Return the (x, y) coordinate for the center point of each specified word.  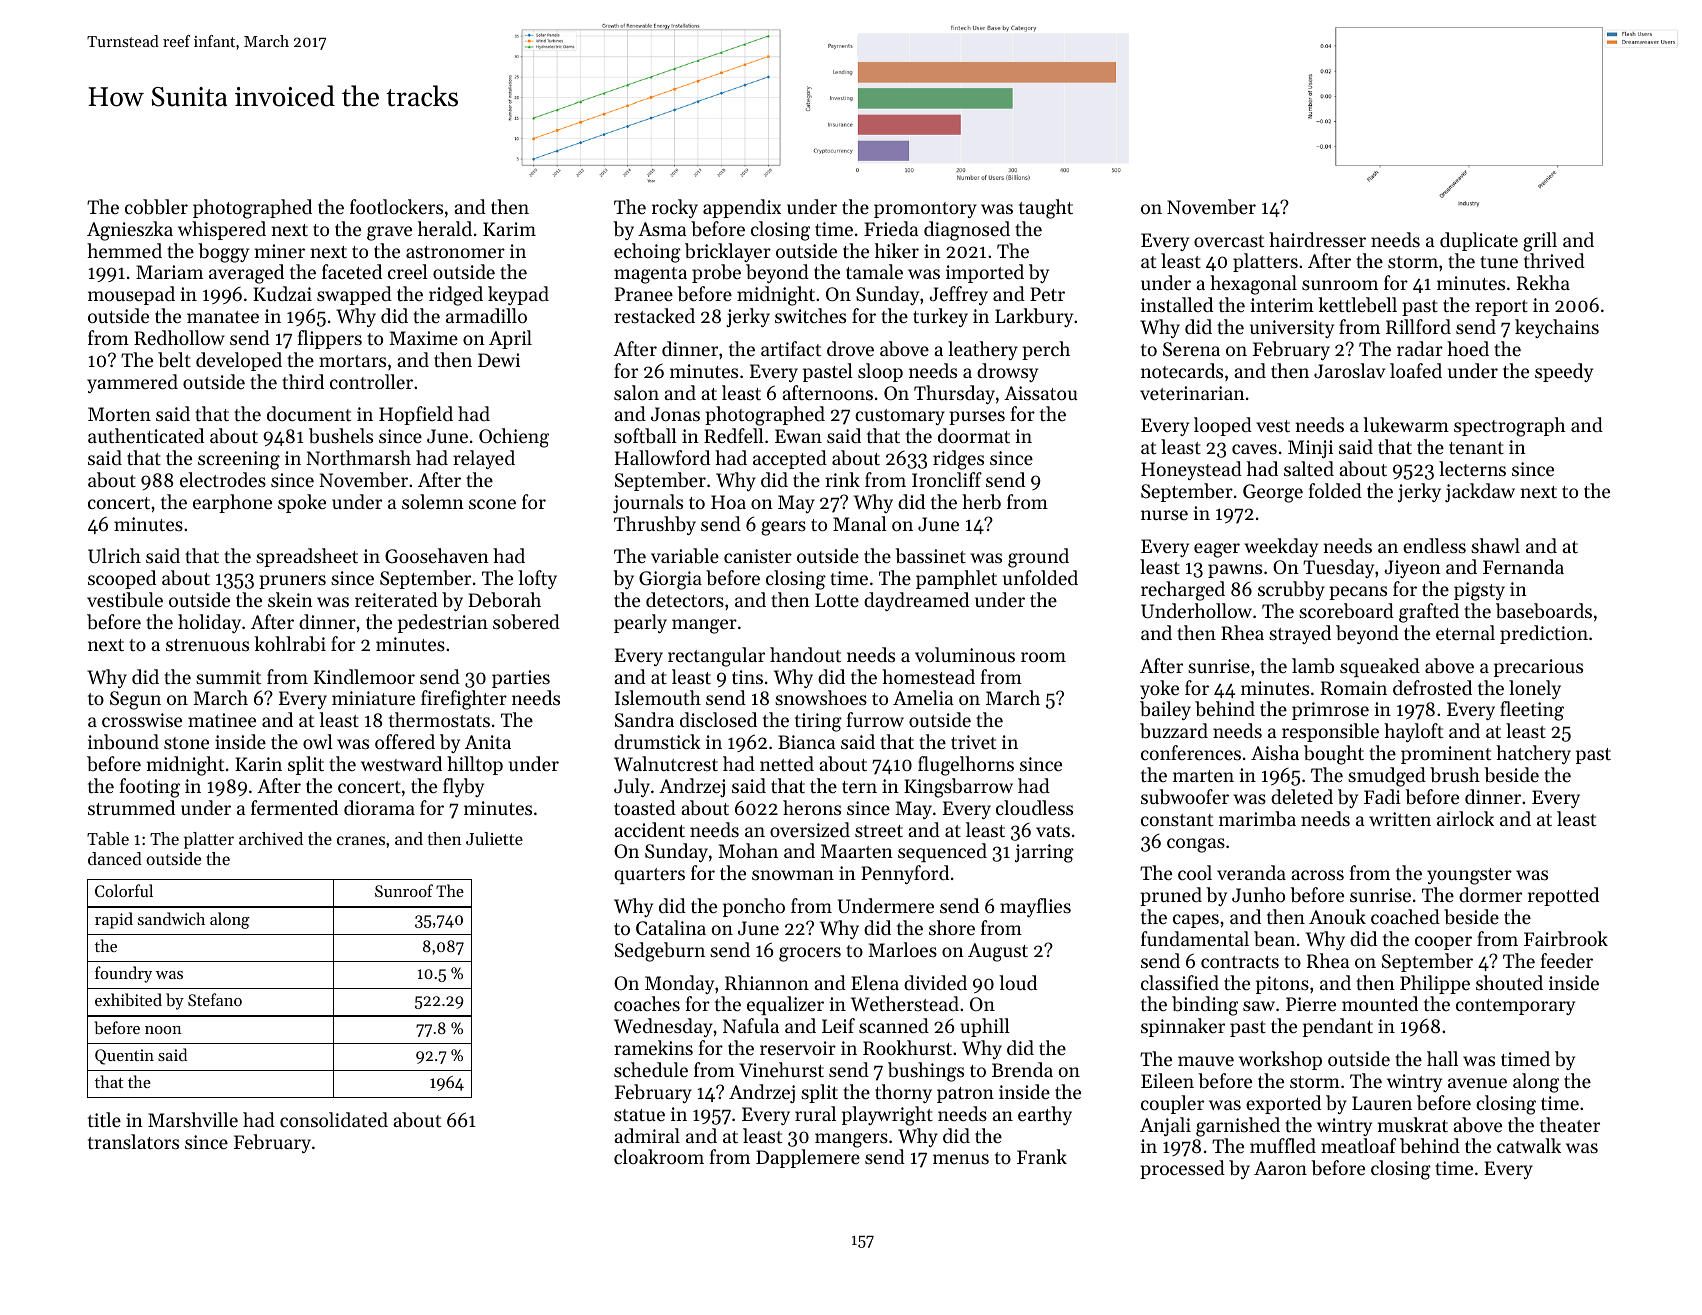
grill (1540, 242)
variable (685, 555)
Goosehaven (437, 556)
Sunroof (404, 890)
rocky (675, 208)
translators (133, 1141)
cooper (1443, 943)
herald (445, 228)
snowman (793, 875)
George (1273, 493)
